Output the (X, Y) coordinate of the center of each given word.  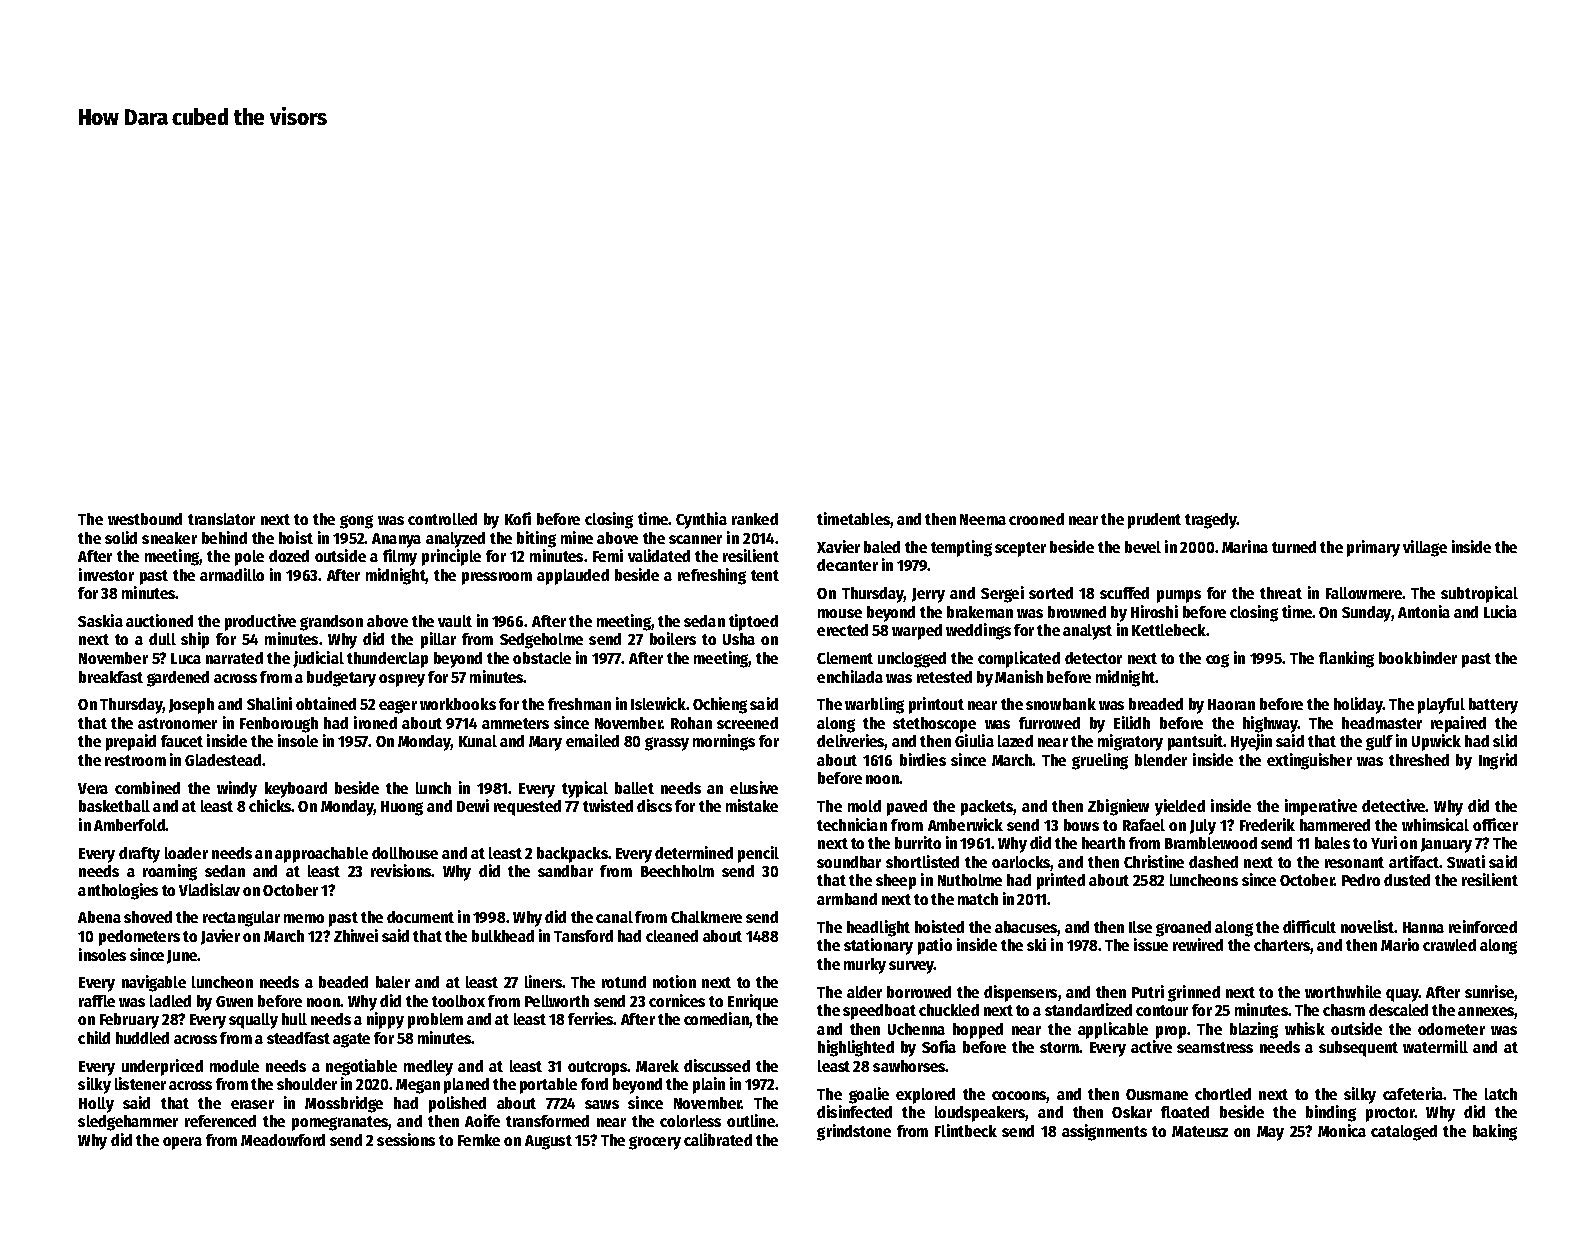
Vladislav (209, 889)
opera (182, 1143)
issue (1151, 944)
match (978, 899)
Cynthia (701, 520)
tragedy (1210, 521)
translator (221, 519)
